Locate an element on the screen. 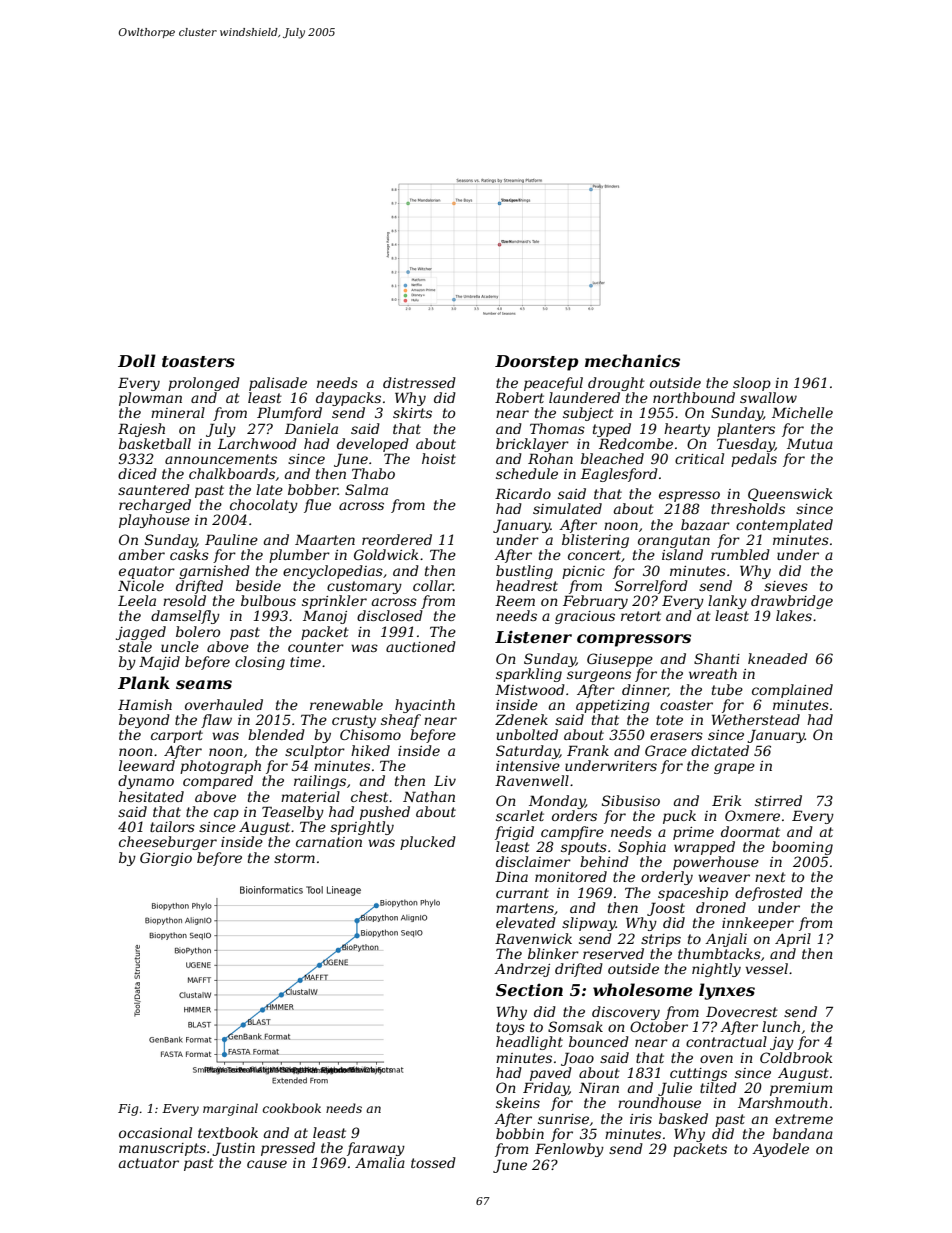 This screenshot has width=952, height=1233. lanky is located at coordinates (727, 602).
